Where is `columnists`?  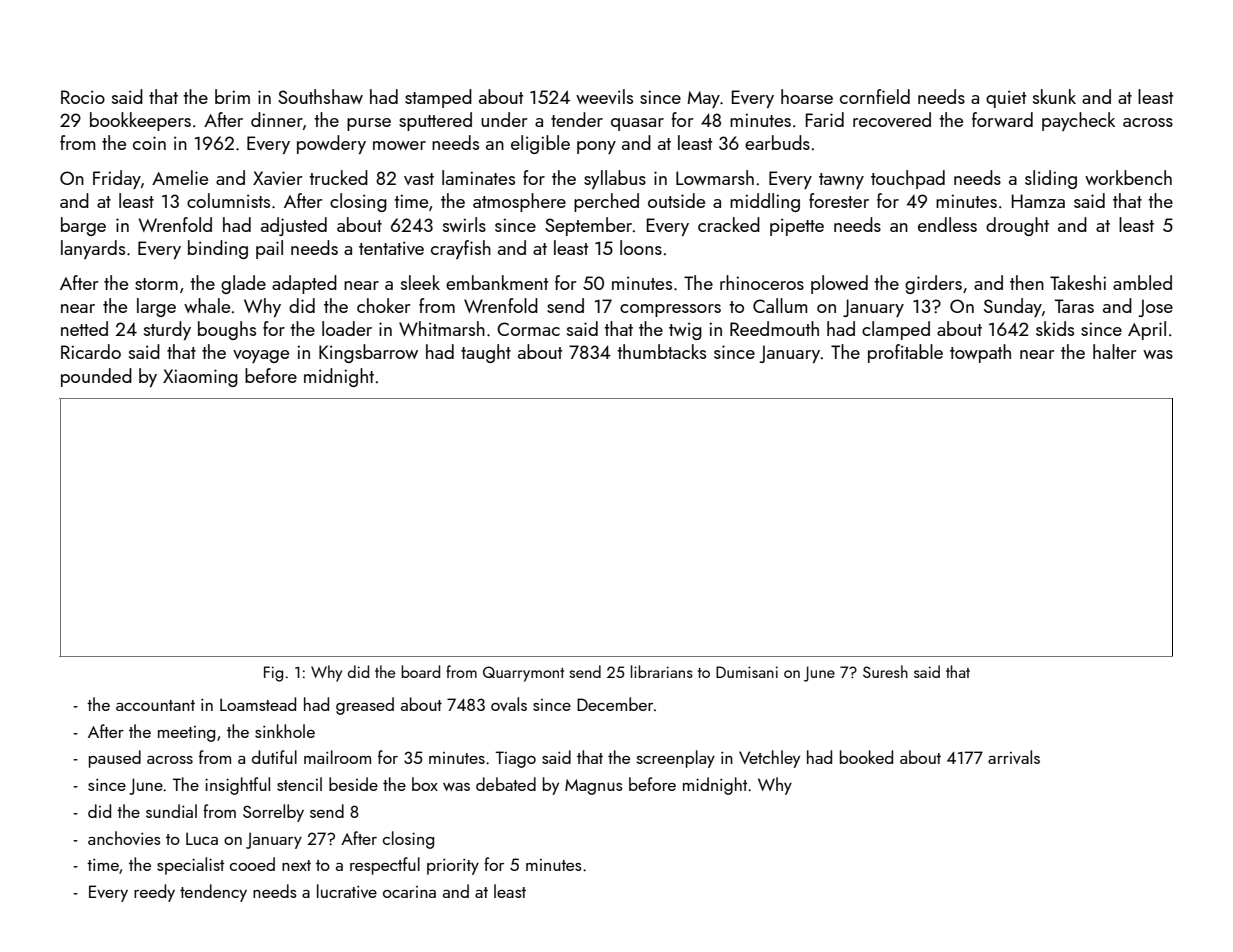 columnists is located at coordinates (228, 200).
